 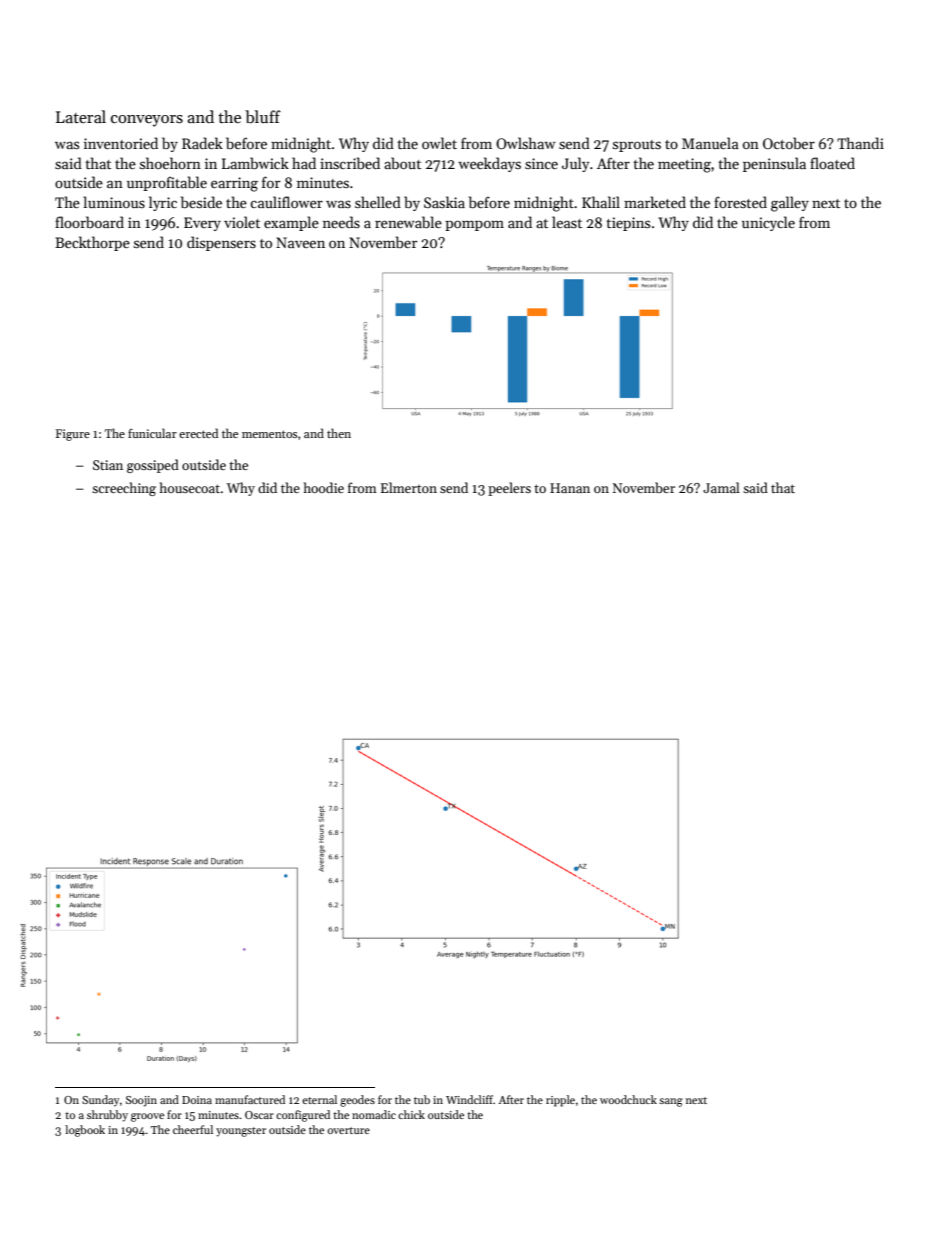 I want to click on inscribed, so click(x=350, y=163).
